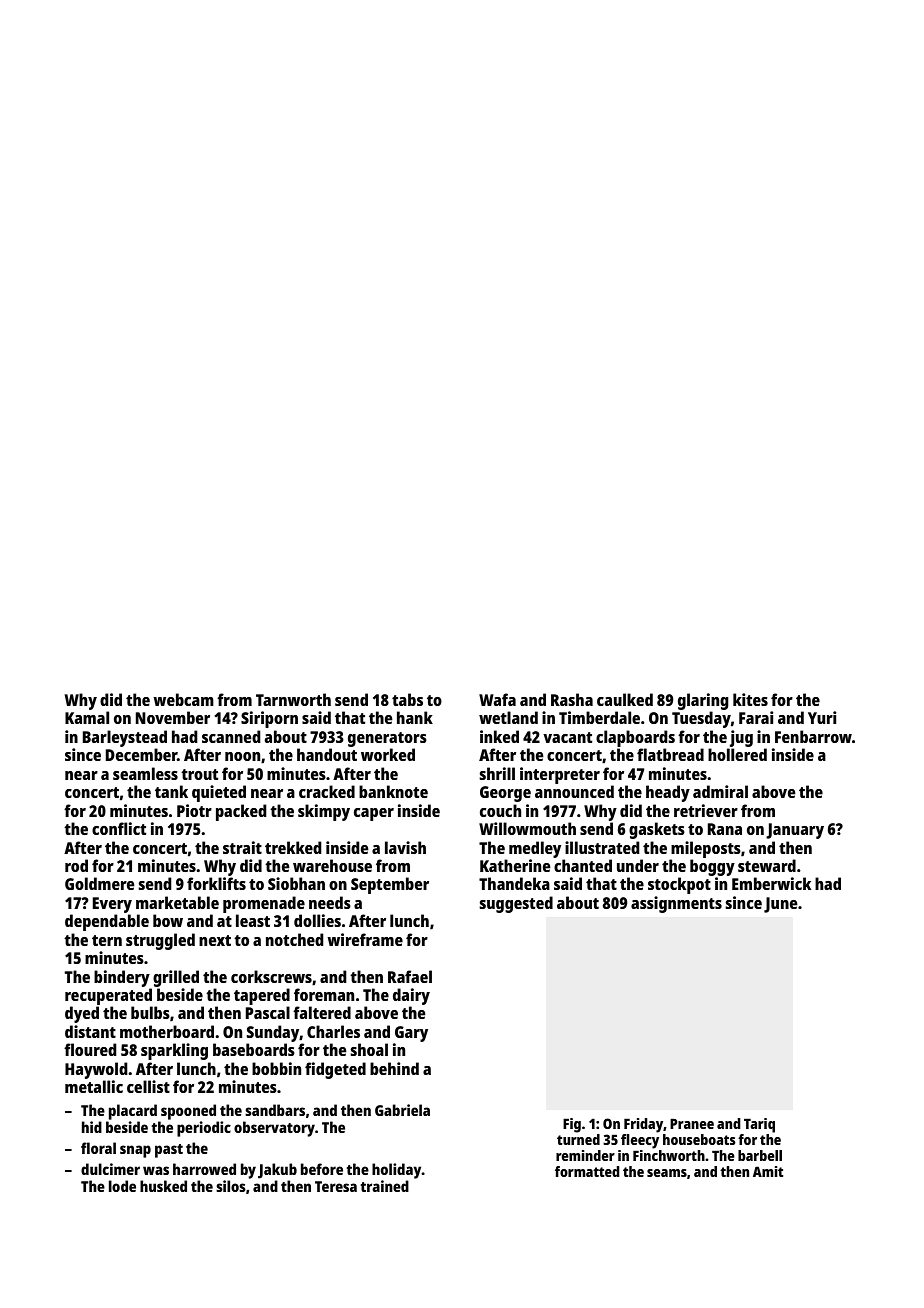 The height and width of the screenshot is (1308, 924). What do you see at coordinates (276, 1068) in the screenshot?
I see `bobbin` at bounding box center [276, 1068].
